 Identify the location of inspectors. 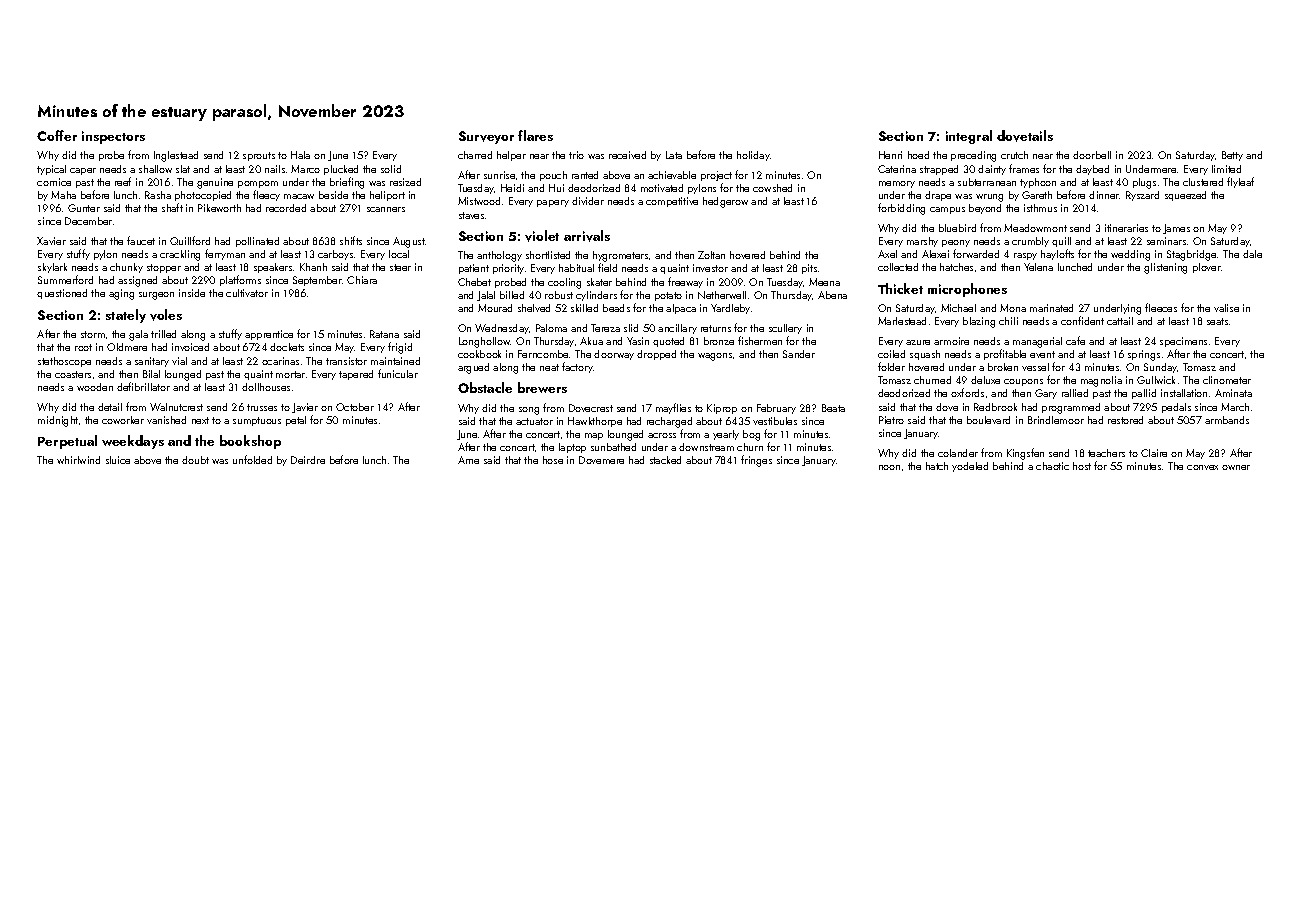
(113, 137).
